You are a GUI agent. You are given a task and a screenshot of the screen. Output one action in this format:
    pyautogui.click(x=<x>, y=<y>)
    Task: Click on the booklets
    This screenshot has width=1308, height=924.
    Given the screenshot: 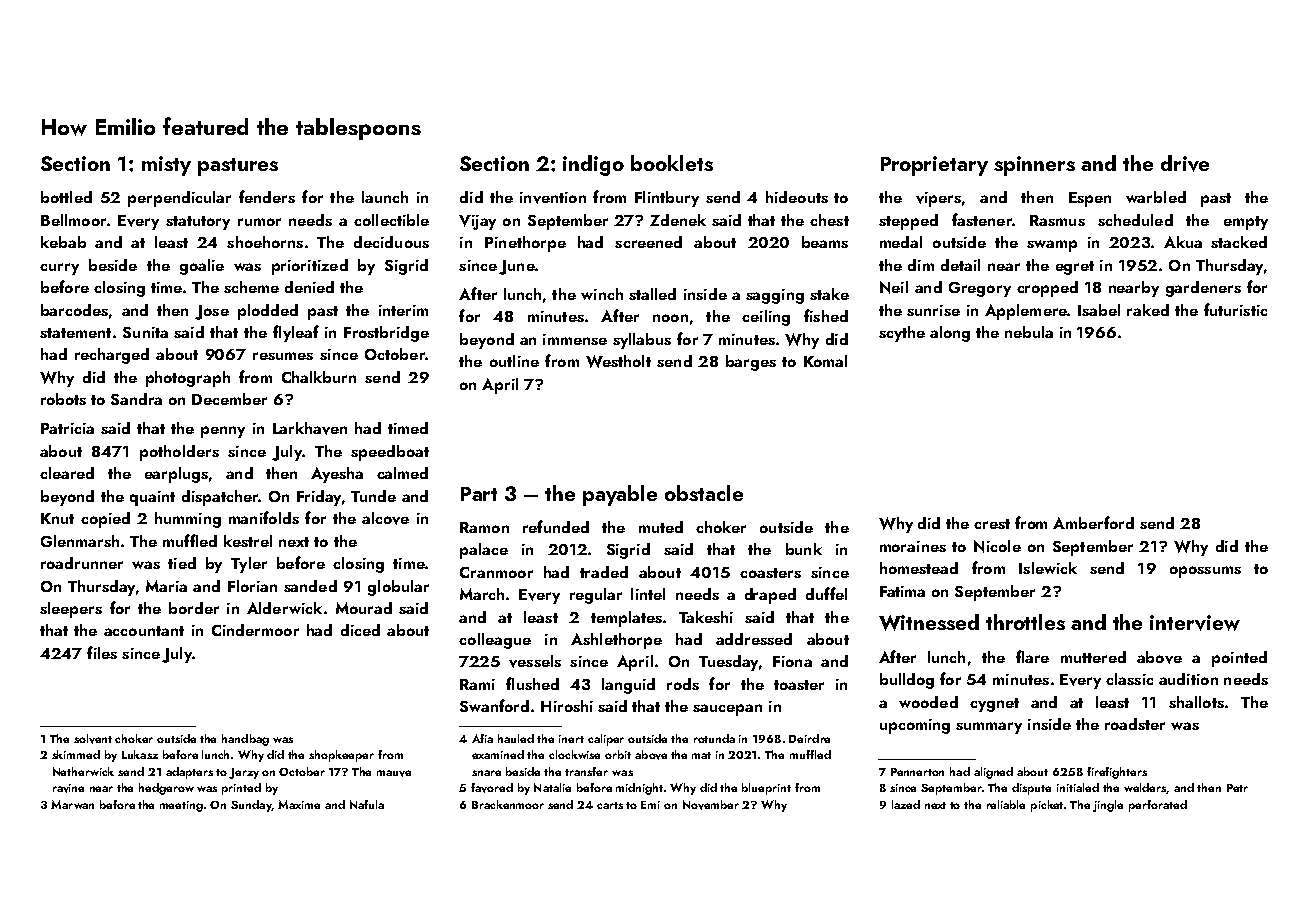 What is the action you would take?
    pyautogui.click(x=672, y=163)
